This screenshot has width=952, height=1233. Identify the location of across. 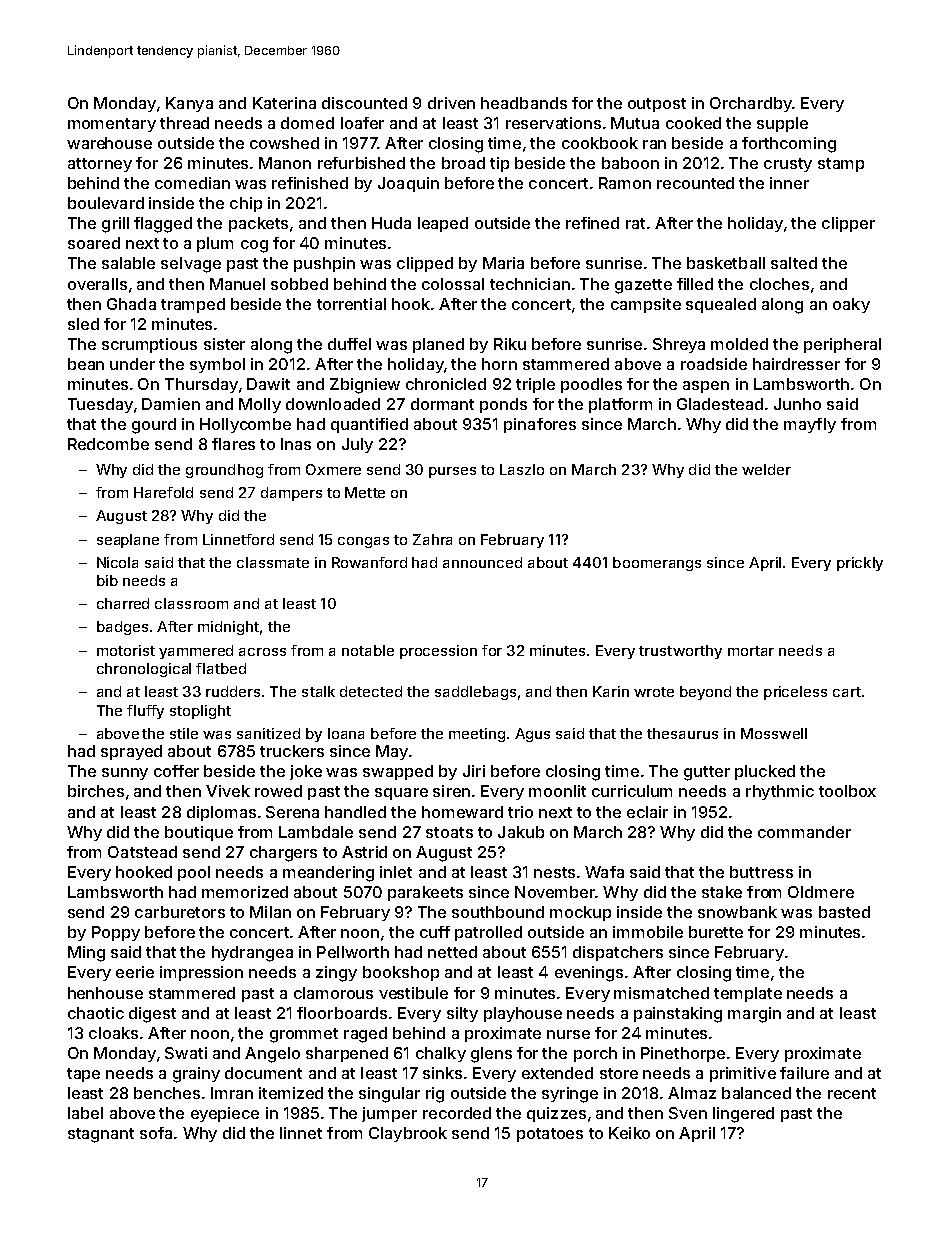
(262, 652).
